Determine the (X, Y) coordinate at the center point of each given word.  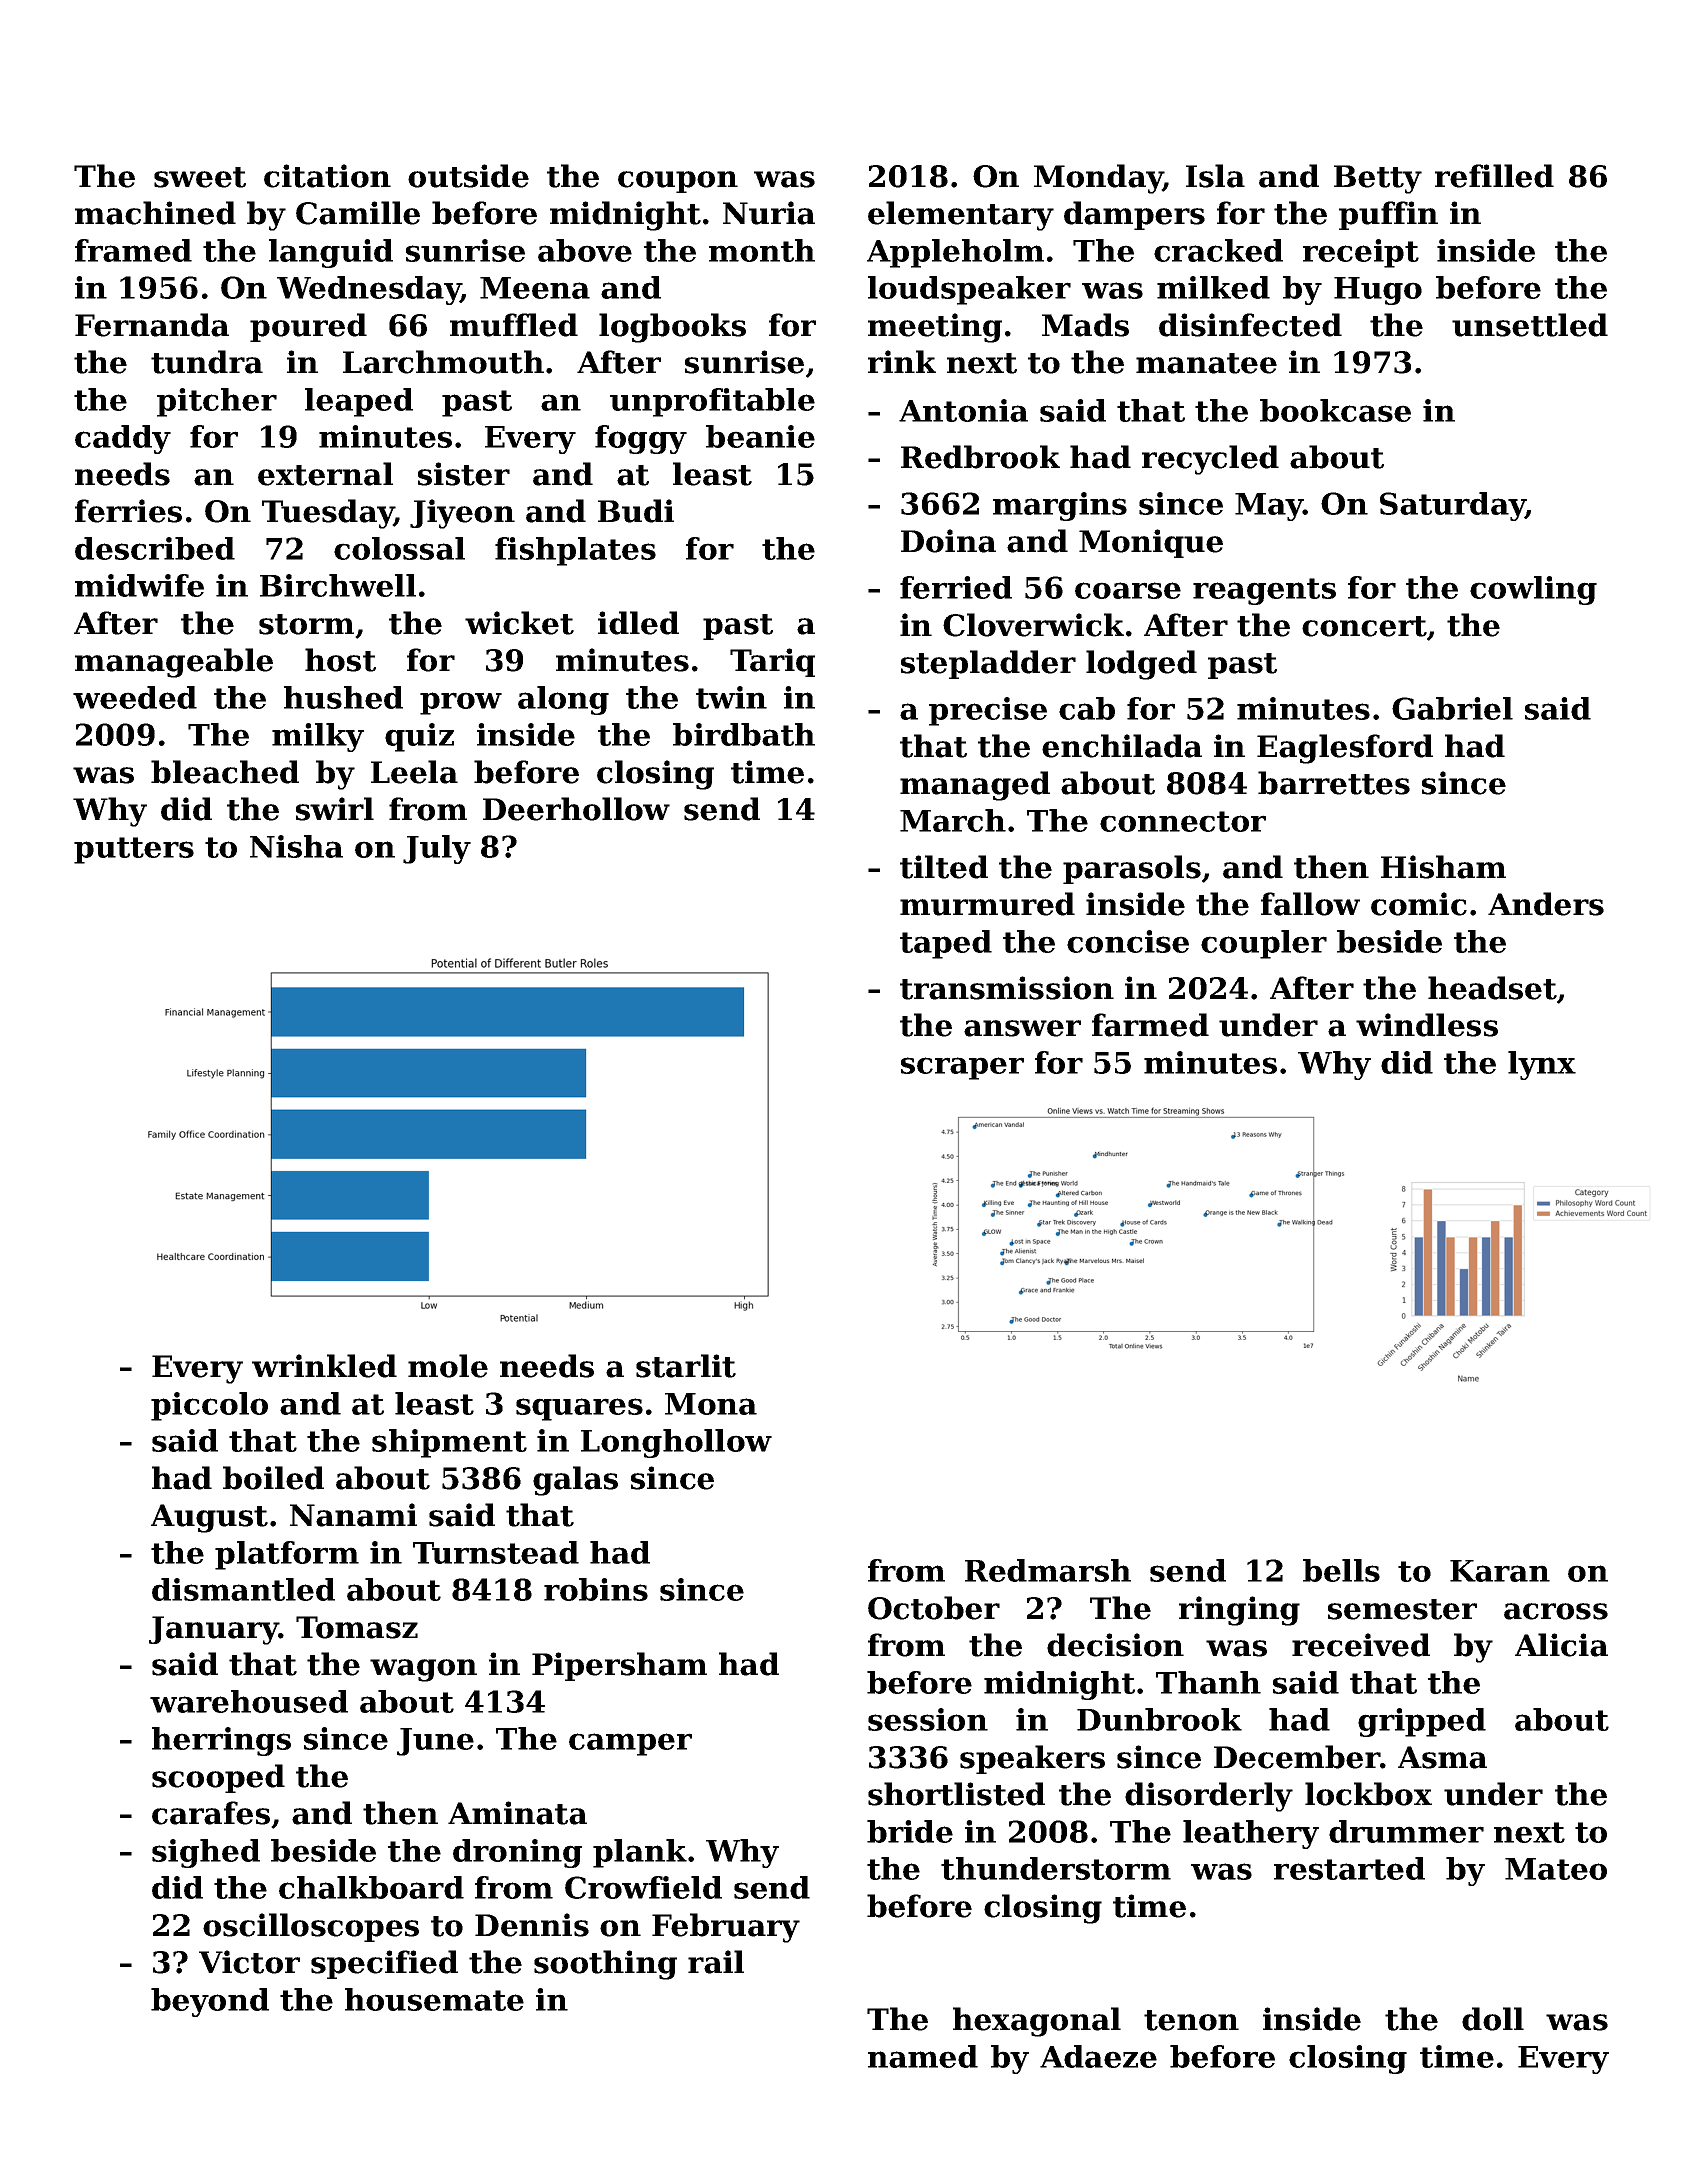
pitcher (217, 402)
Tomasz (357, 1627)
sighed (206, 1853)
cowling (1533, 590)
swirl (335, 809)
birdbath (744, 734)
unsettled (1530, 325)
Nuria (769, 213)
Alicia (1561, 1645)
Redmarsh (1048, 1570)
